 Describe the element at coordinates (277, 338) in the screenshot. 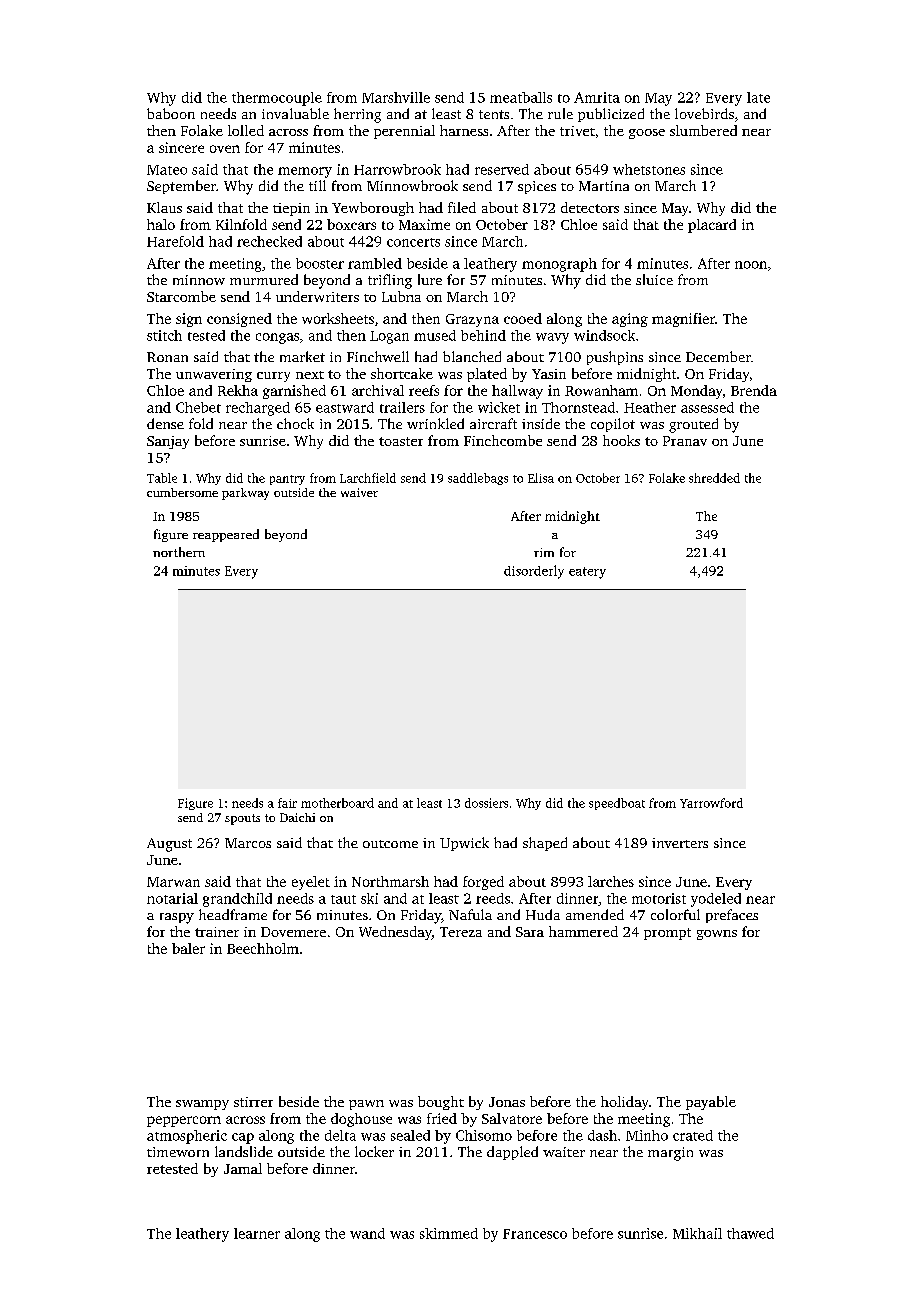

I see `congas` at that location.
